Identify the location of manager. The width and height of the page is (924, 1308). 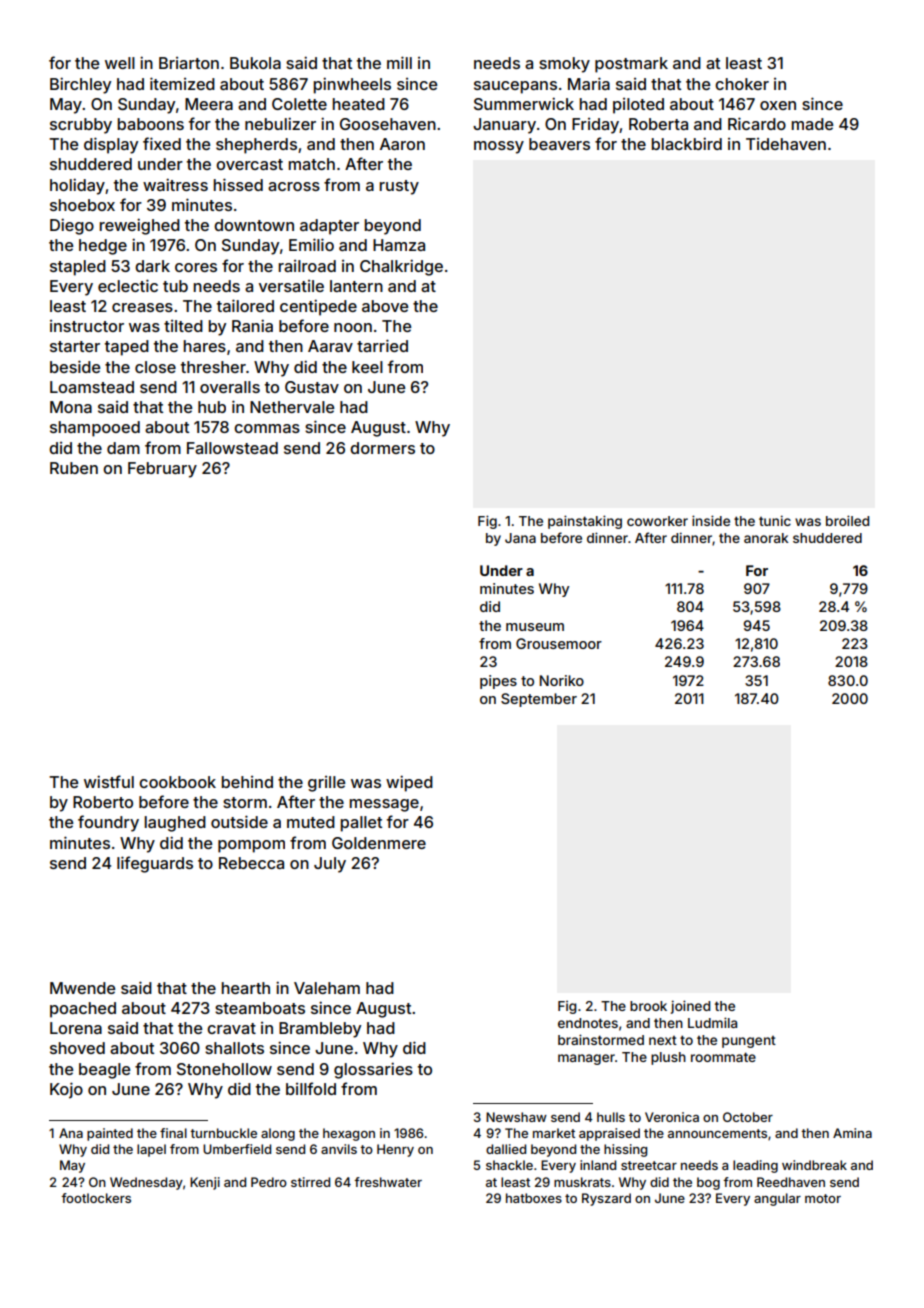
(586, 1059).
